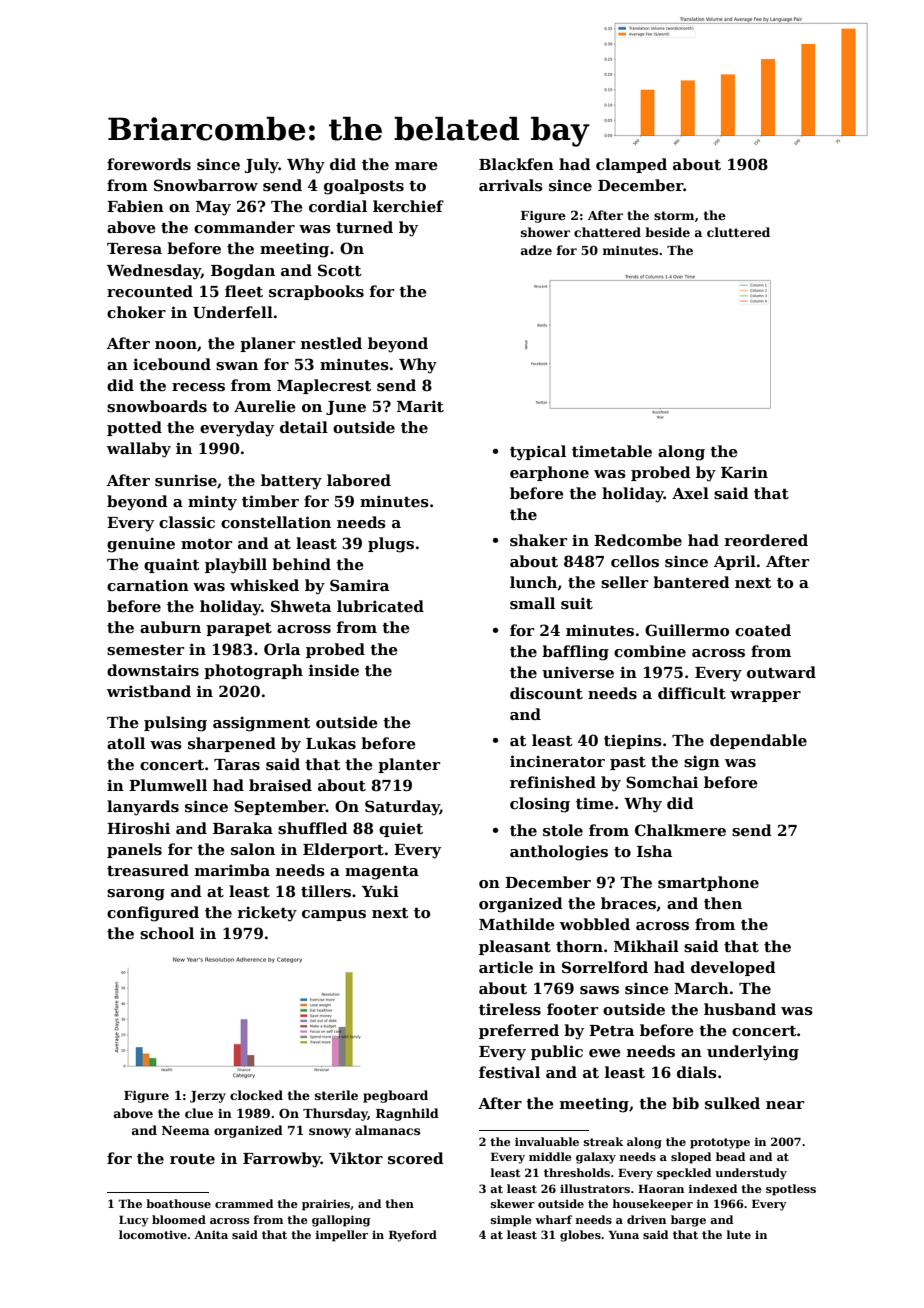 This document has width=924, height=1308. Describe the element at coordinates (359, 480) in the document. I see `labored` at that location.
